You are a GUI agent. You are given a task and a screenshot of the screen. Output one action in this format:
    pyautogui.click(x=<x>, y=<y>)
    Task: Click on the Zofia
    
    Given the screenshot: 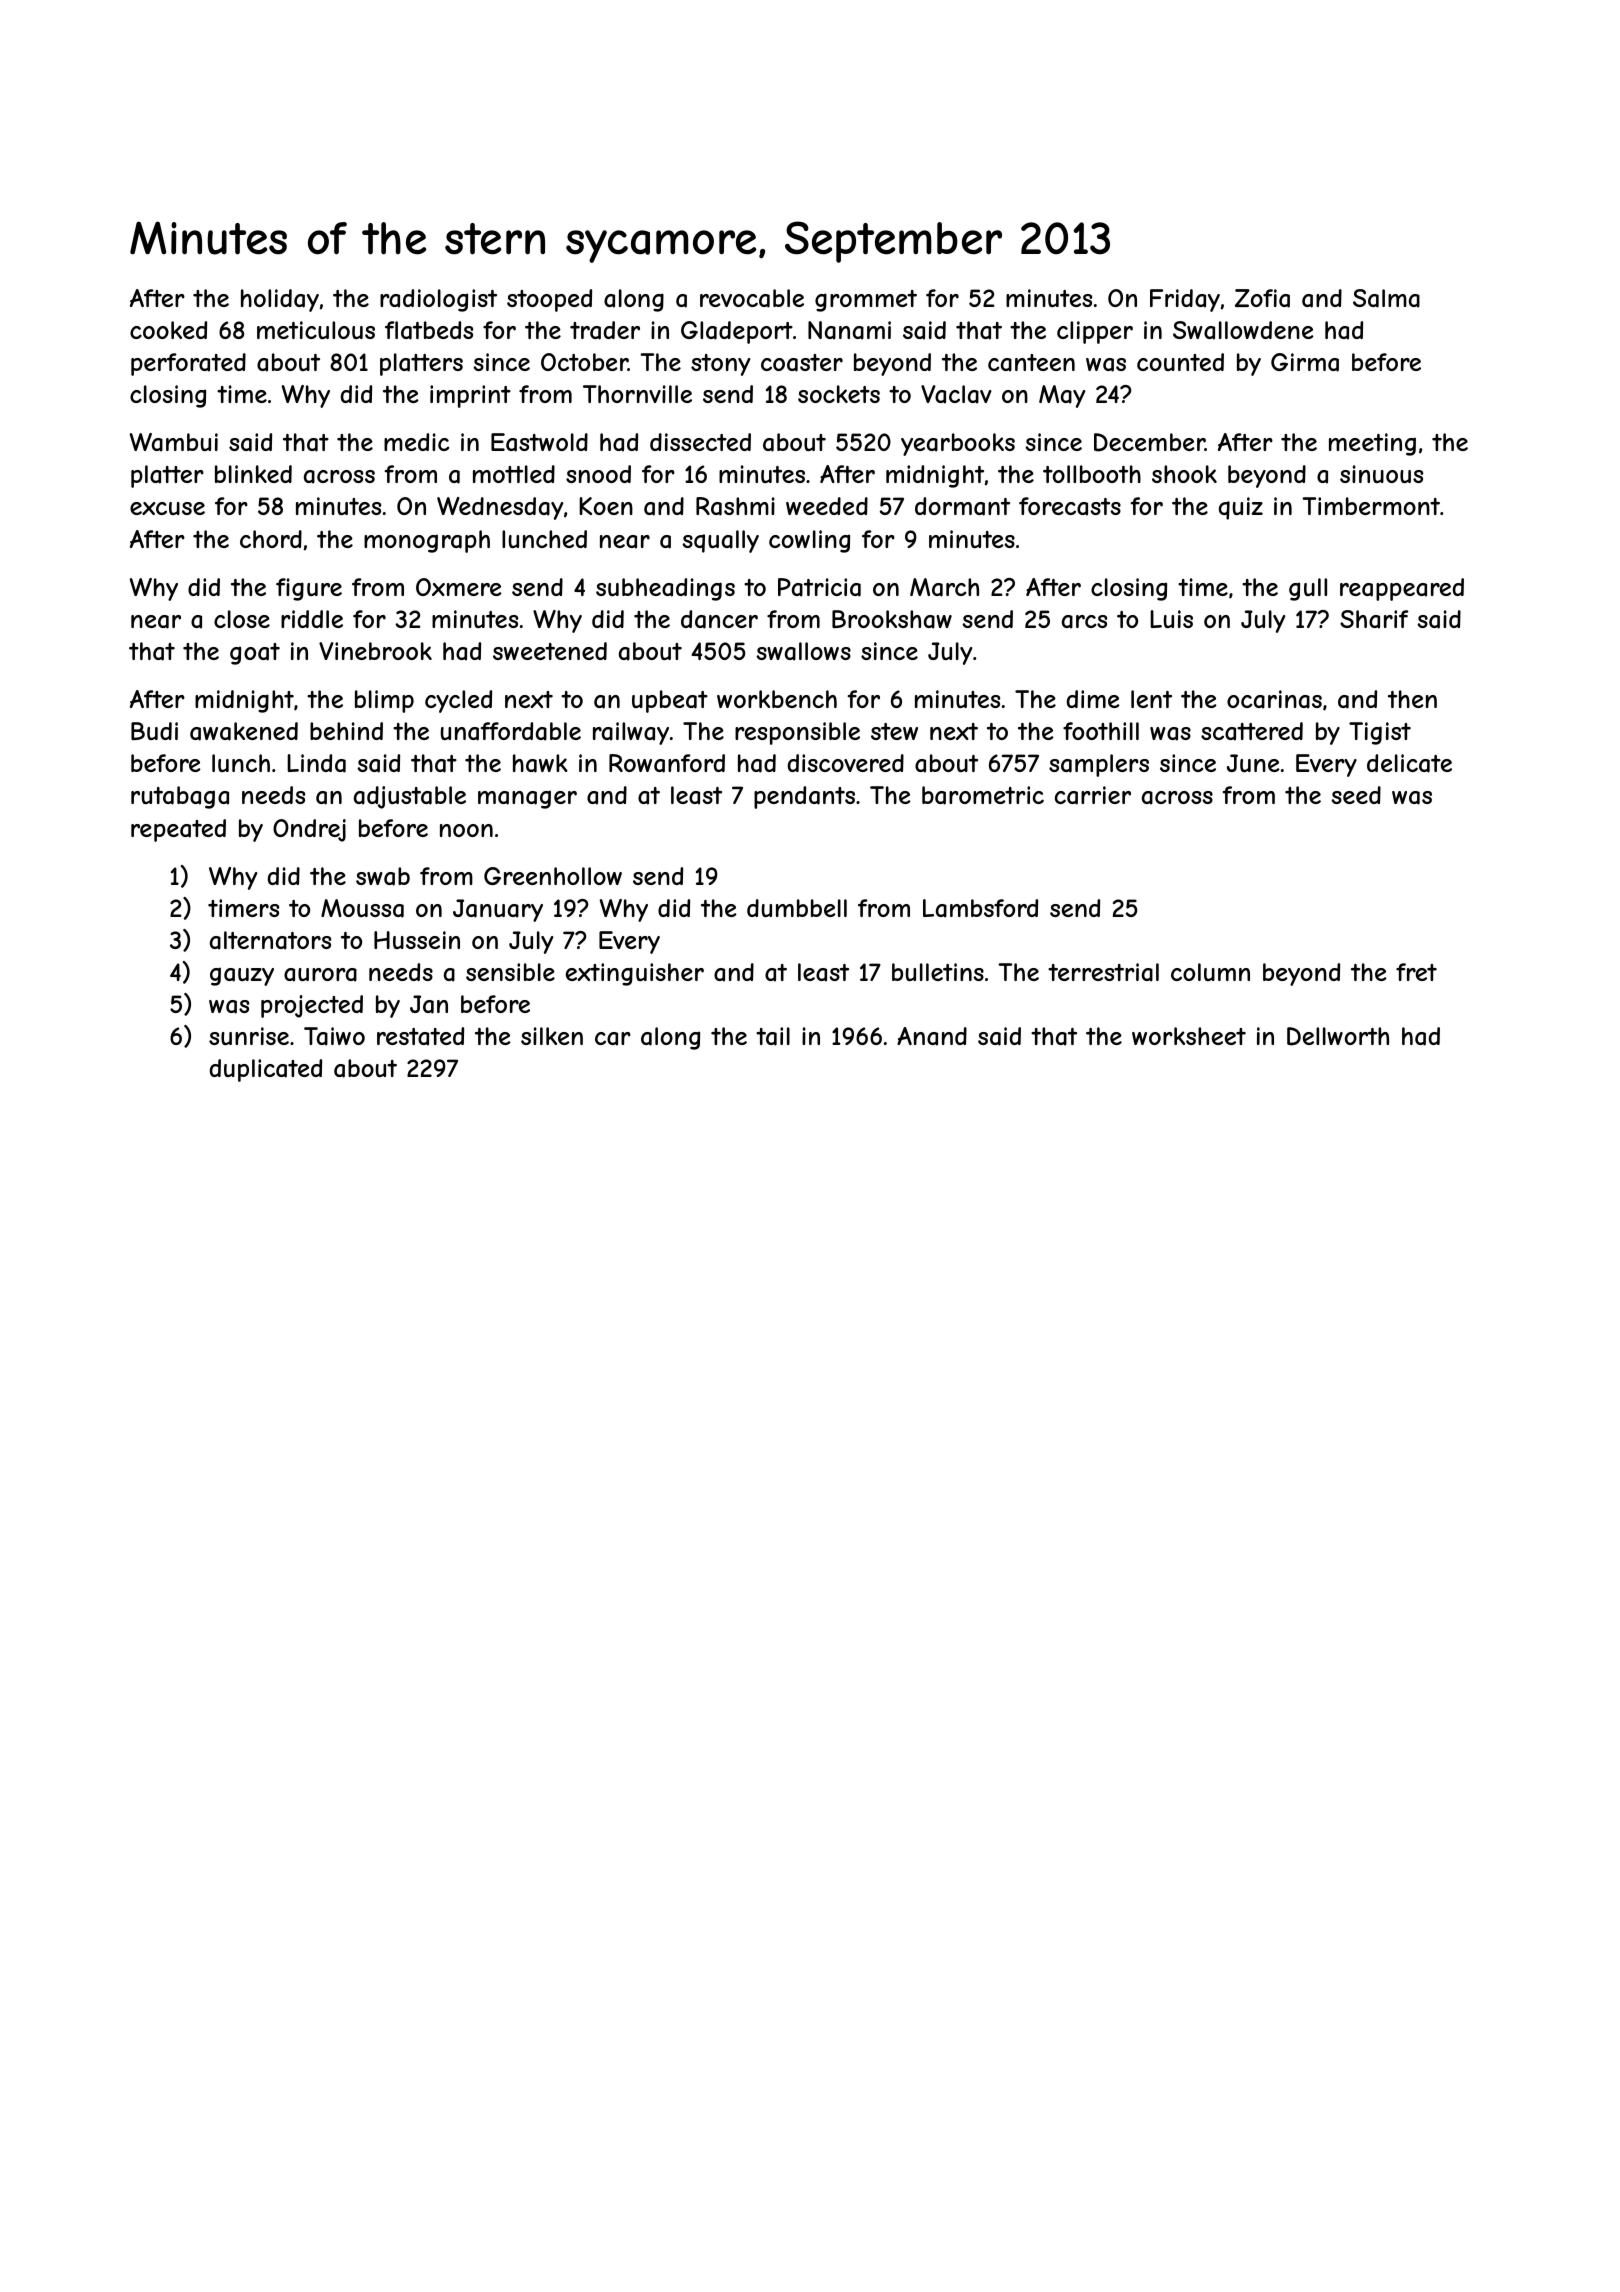 What is the action you would take?
    pyautogui.click(x=1262, y=298)
